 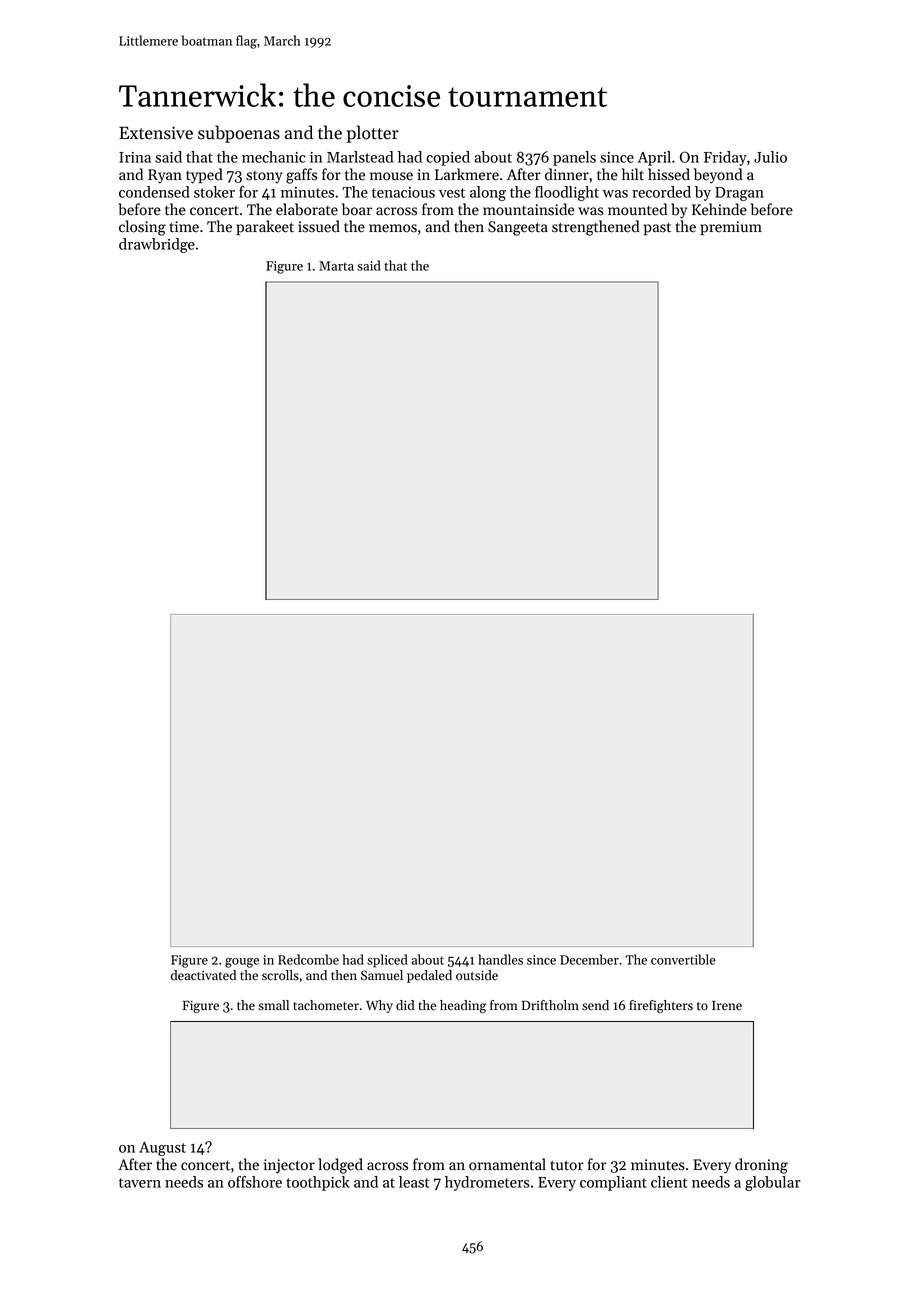 What do you see at coordinates (574, 158) in the page?
I see `panels` at bounding box center [574, 158].
